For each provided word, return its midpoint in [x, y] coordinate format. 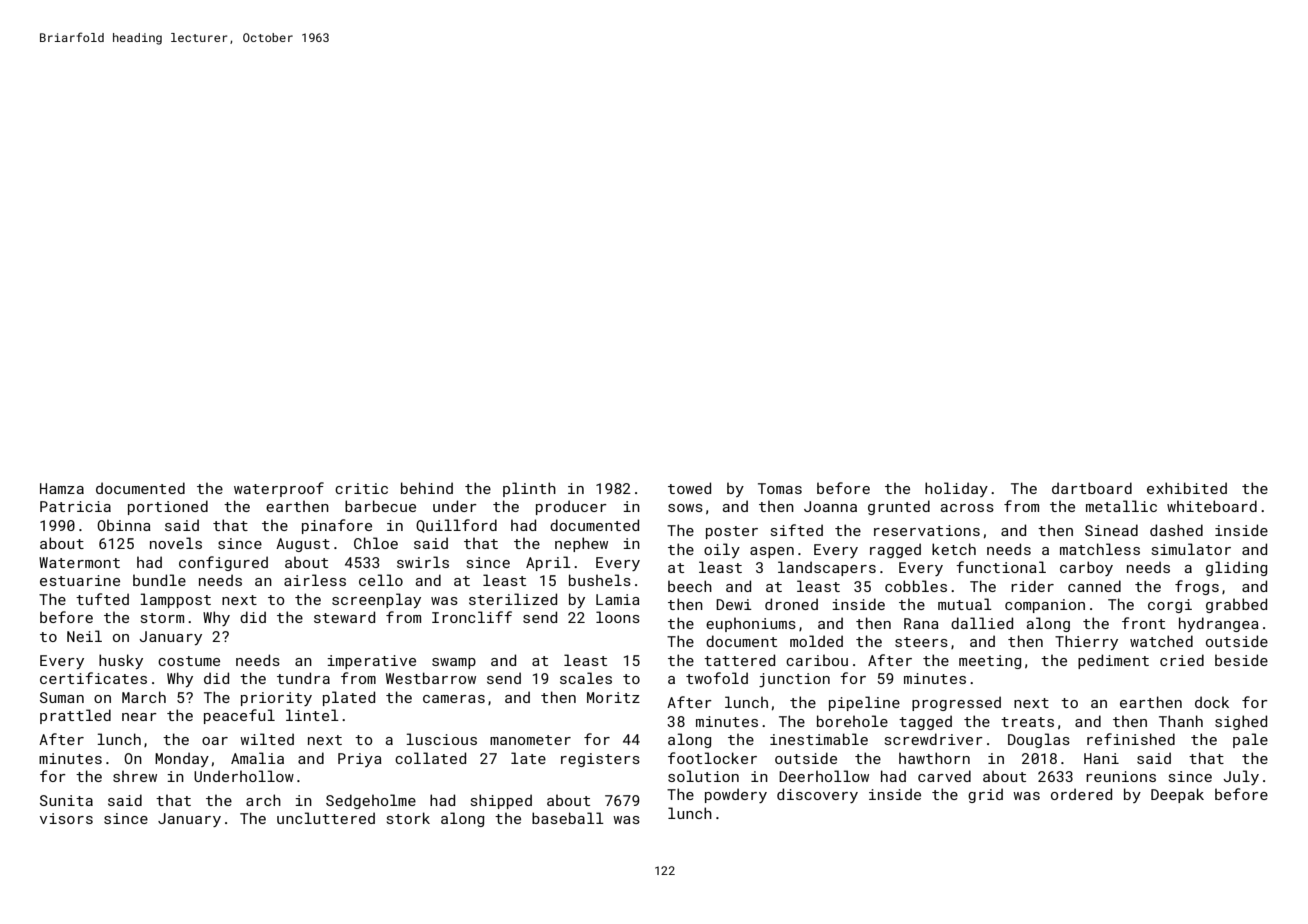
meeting [990, 662]
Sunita [66, 800]
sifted [797, 530]
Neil [84, 636]
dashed [1176, 530]
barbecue [380, 506]
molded [816, 641]
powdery [736, 795]
